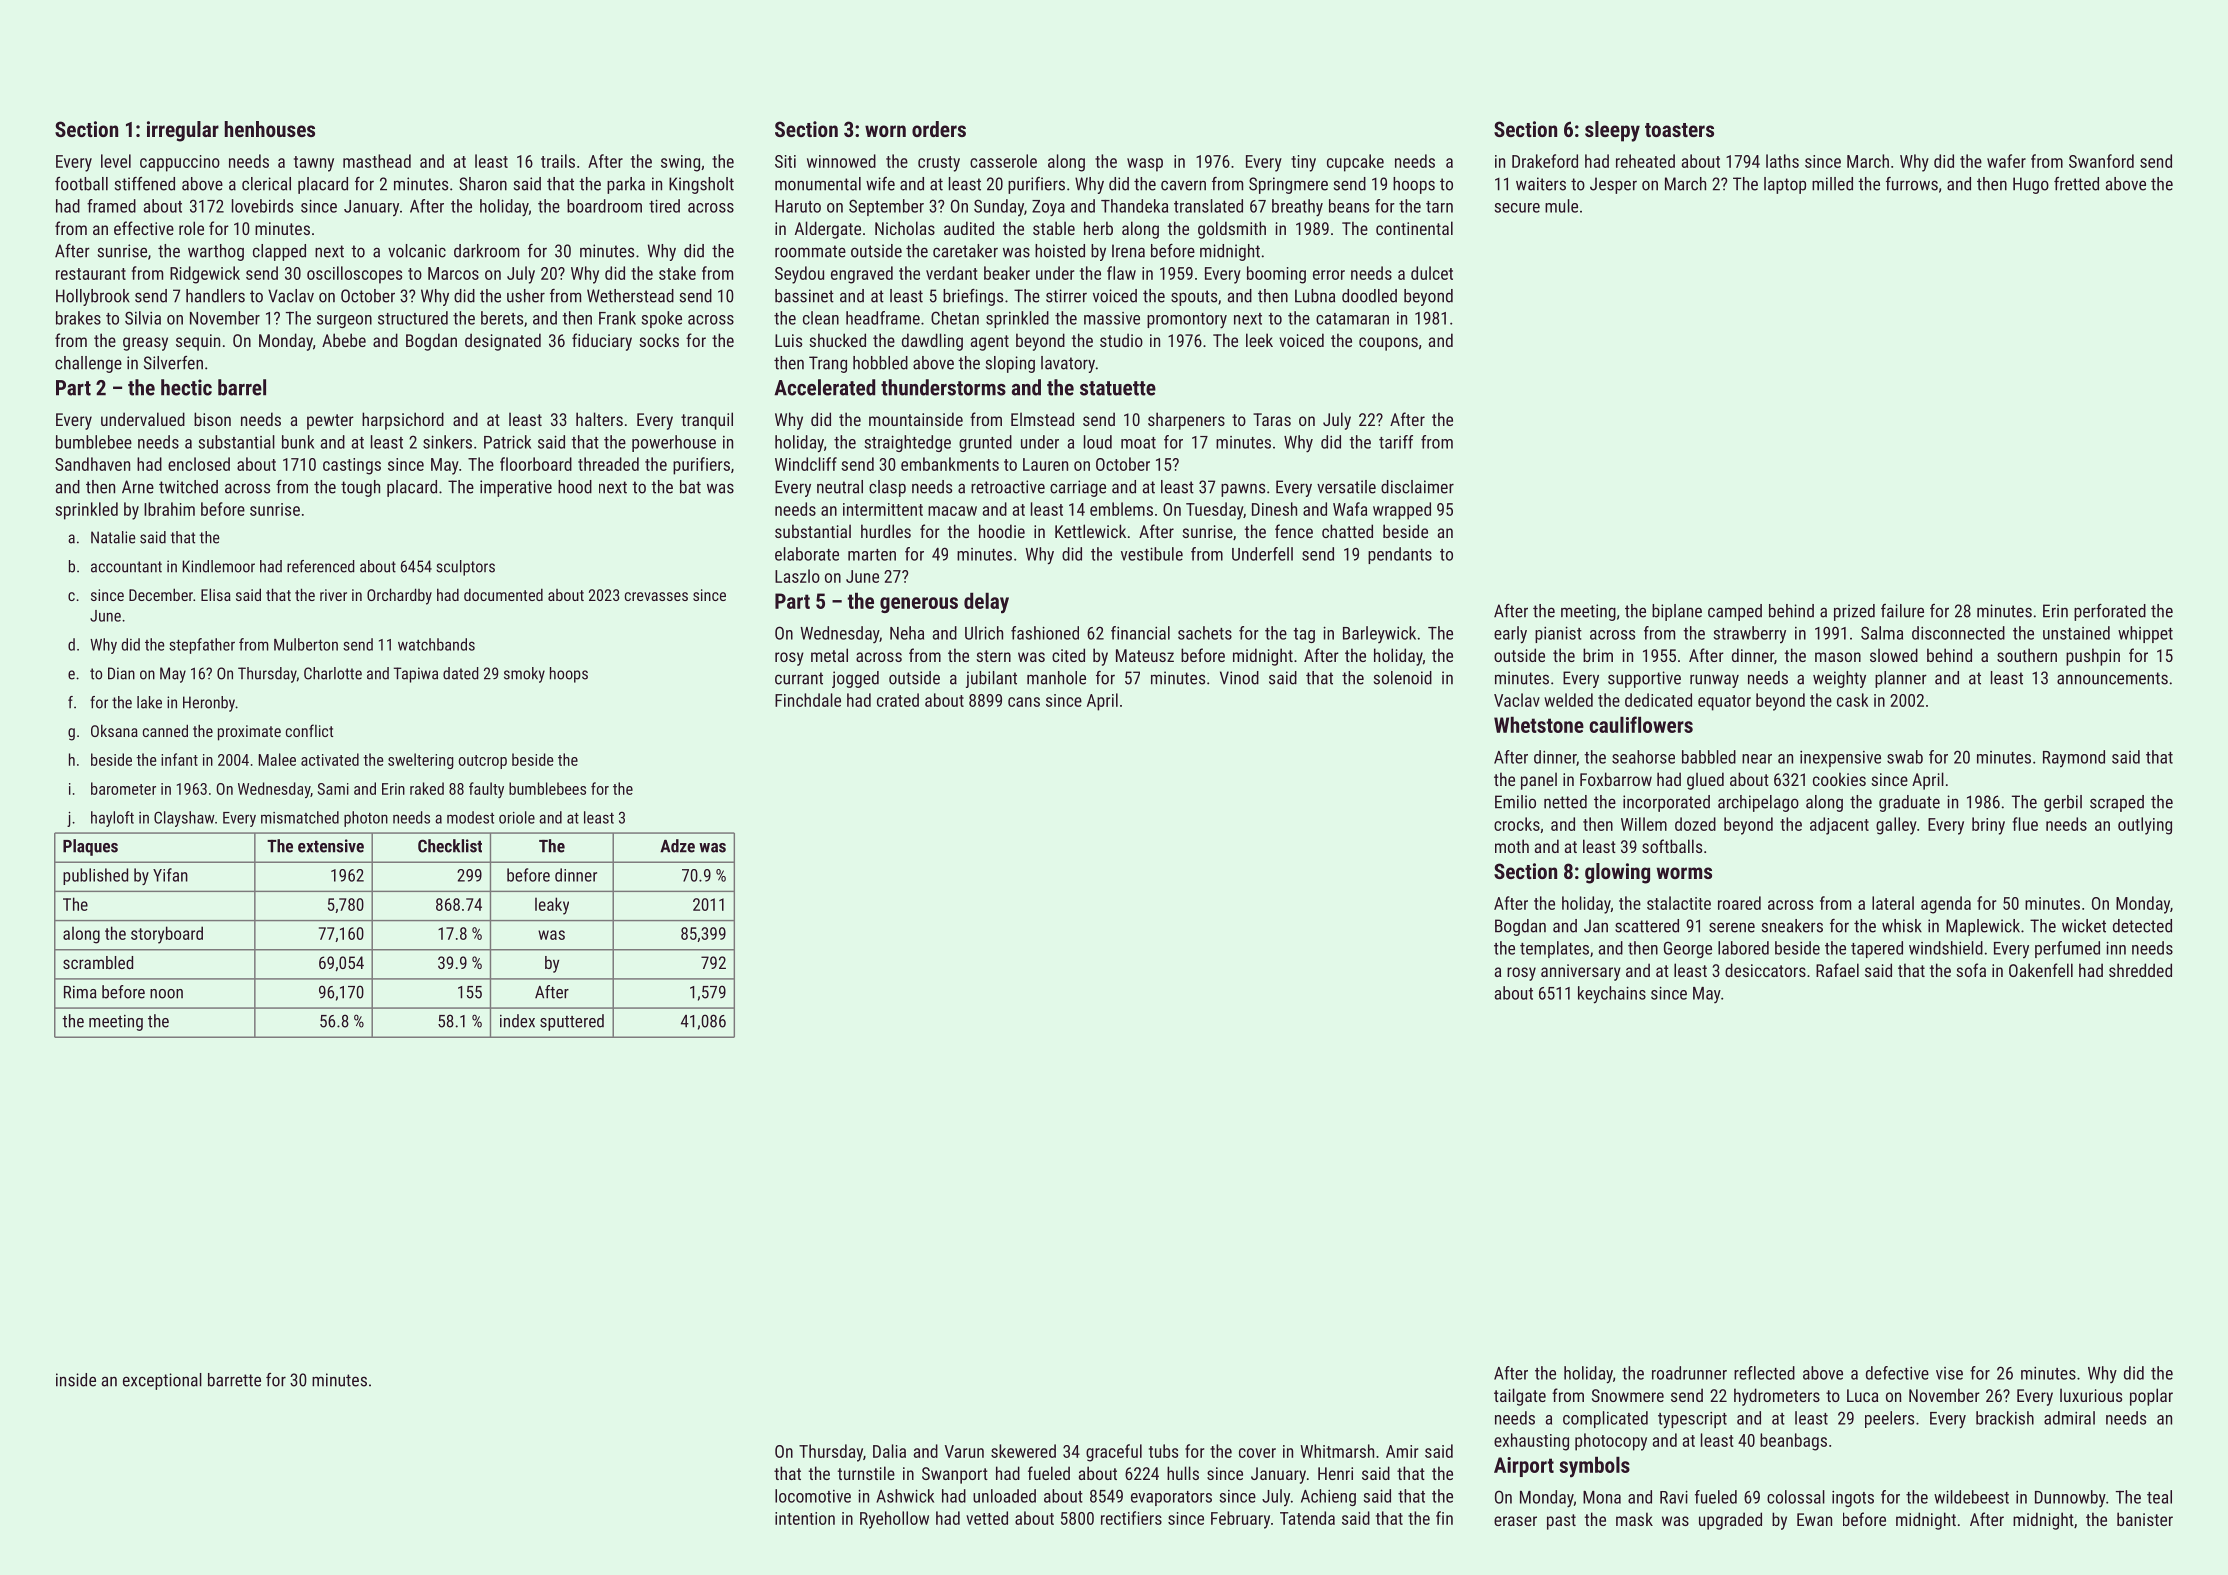  What do you see at coordinates (234, 1380) in the screenshot?
I see `barrette` at bounding box center [234, 1380].
